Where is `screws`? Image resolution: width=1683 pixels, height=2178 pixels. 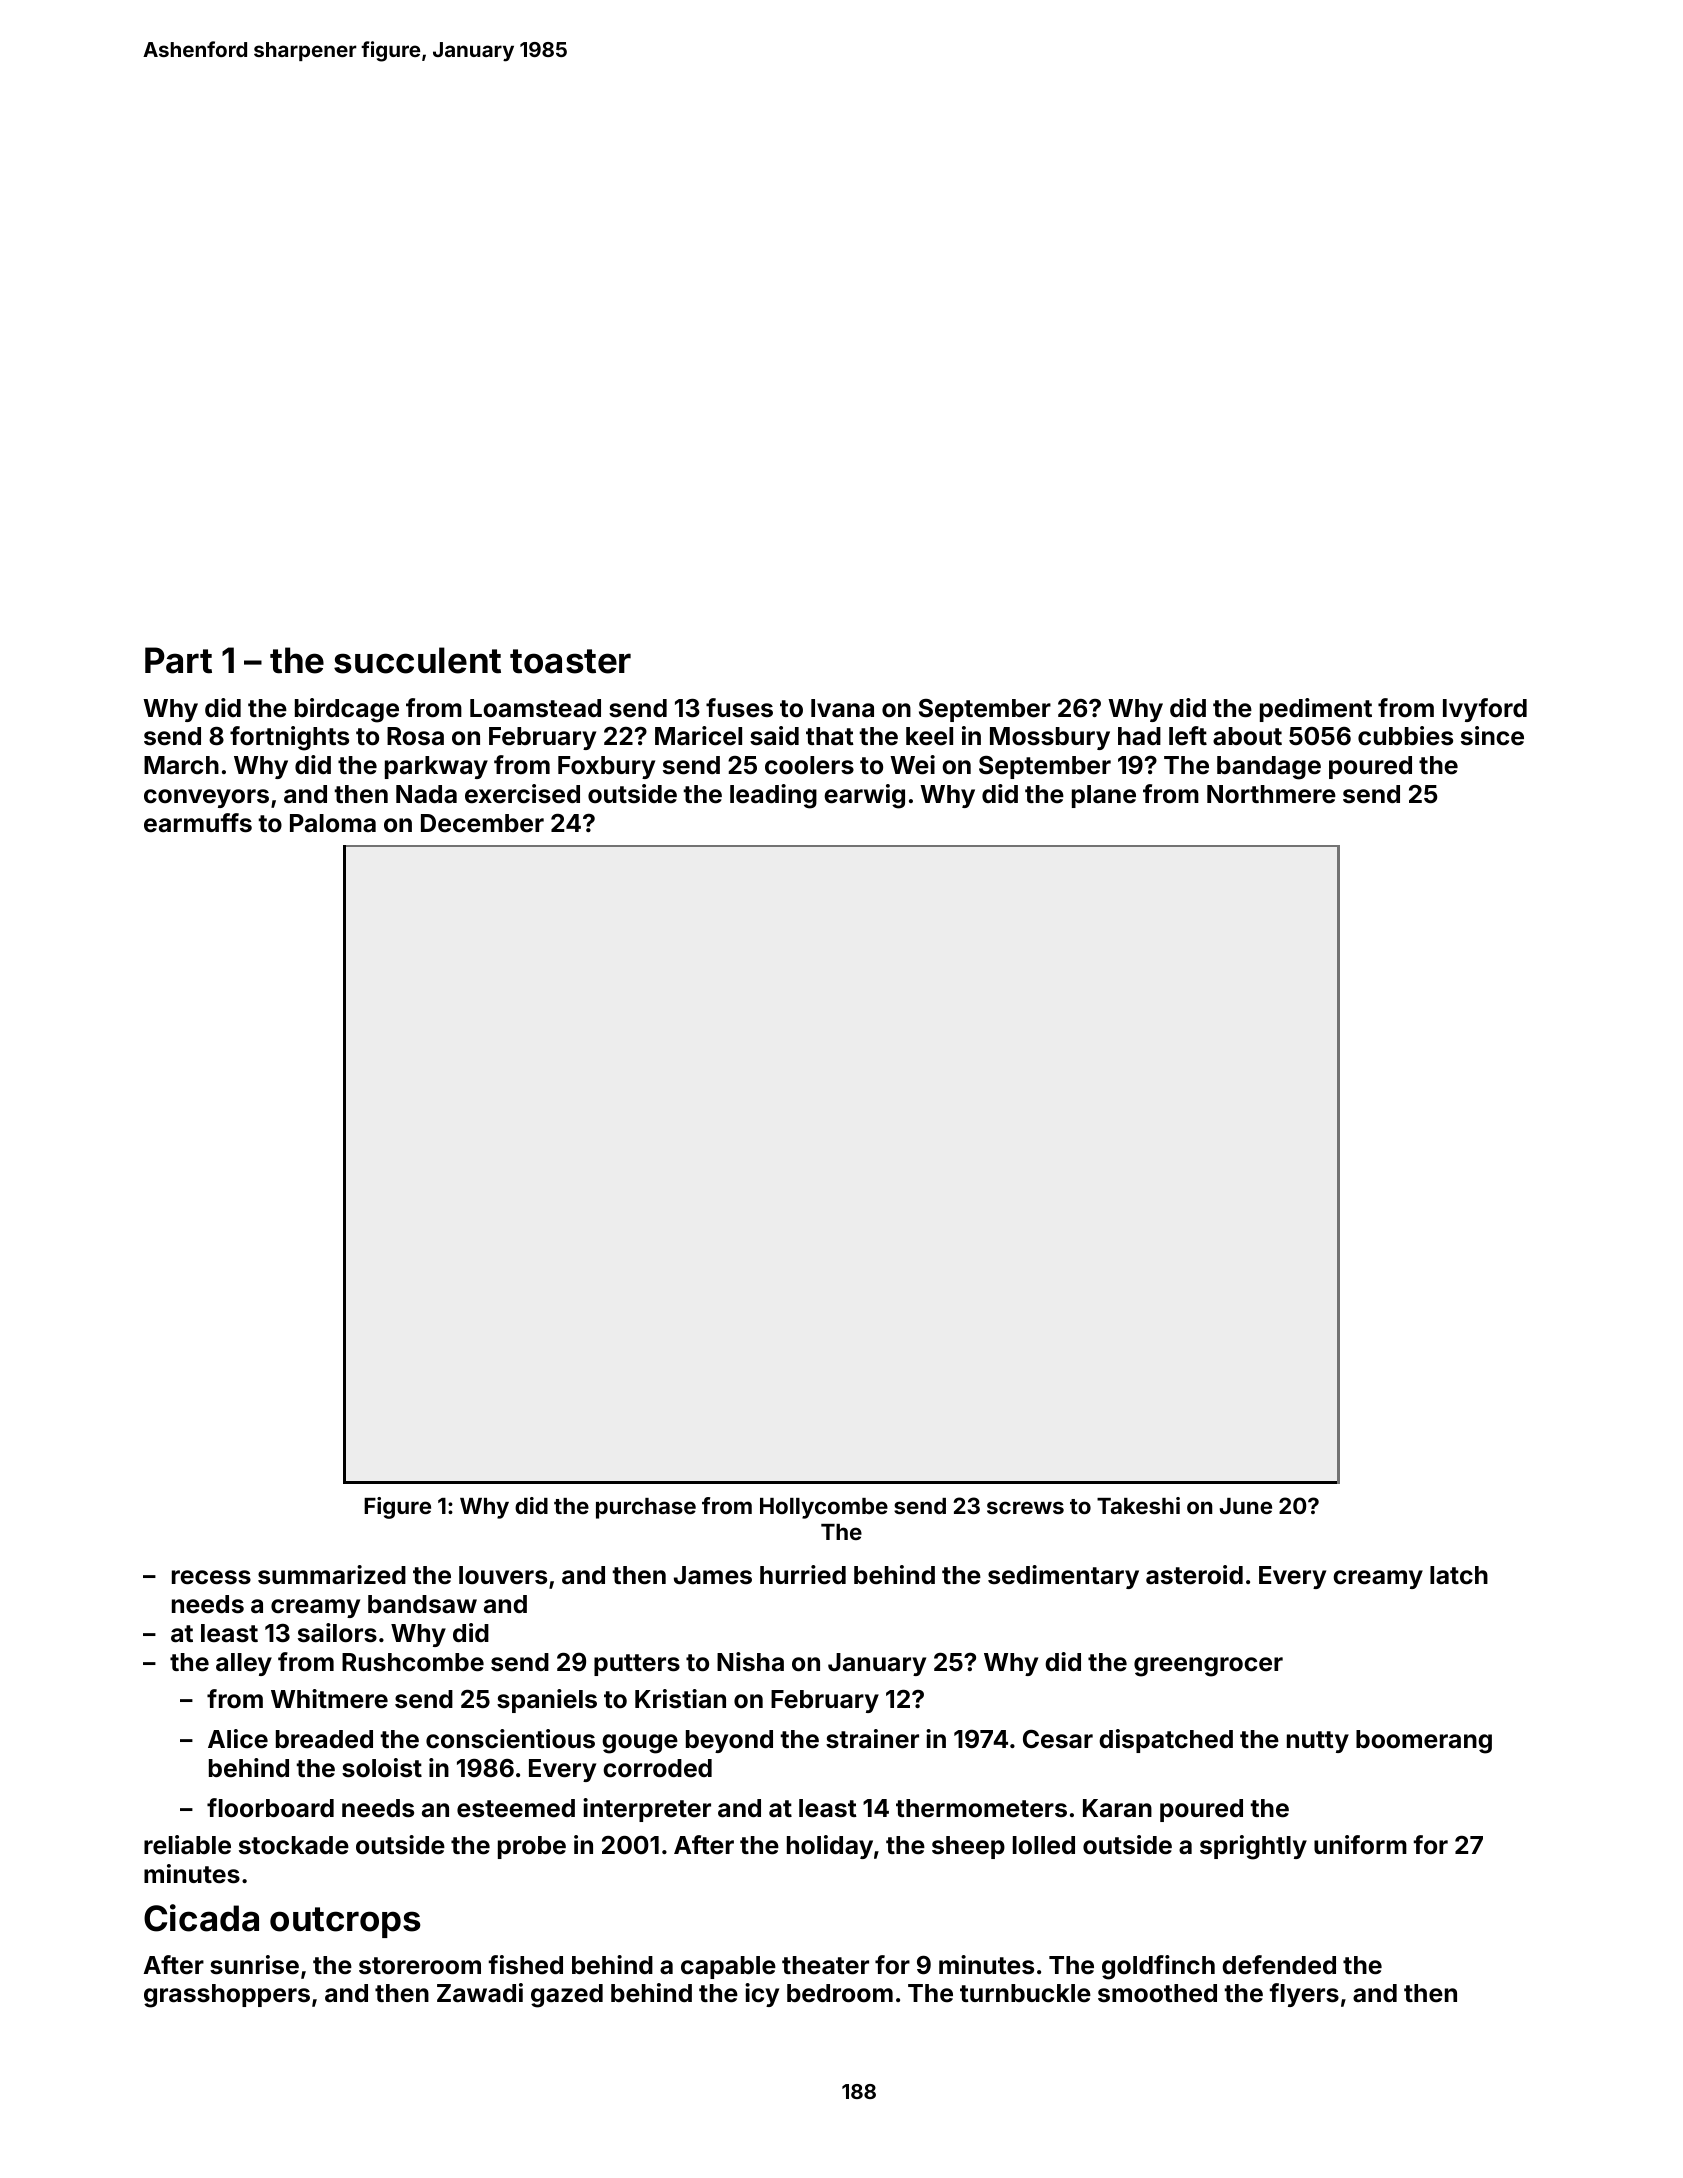 screws is located at coordinates (1025, 1507).
